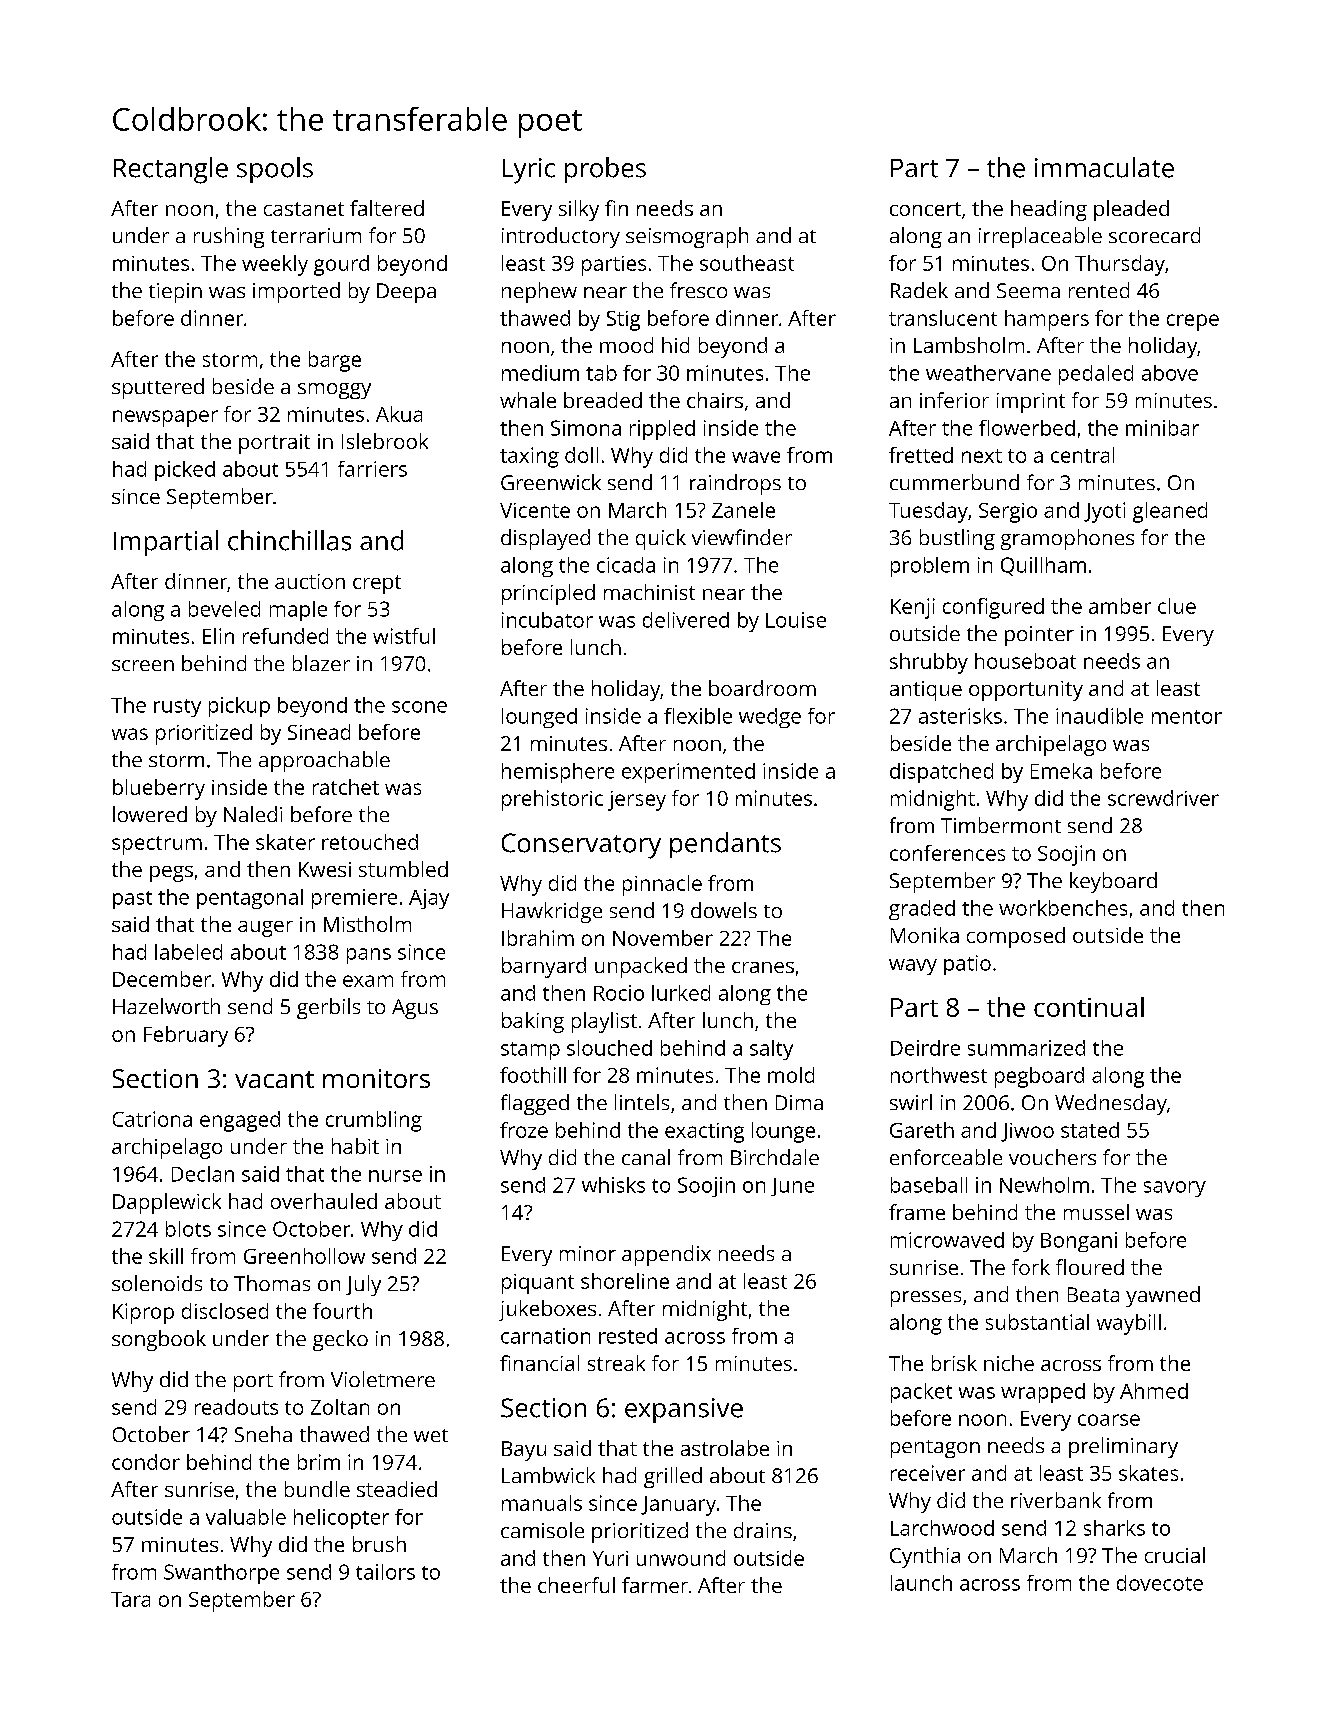 This image has height=1733, width=1339. I want to click on salty, so click(771, 1050).
